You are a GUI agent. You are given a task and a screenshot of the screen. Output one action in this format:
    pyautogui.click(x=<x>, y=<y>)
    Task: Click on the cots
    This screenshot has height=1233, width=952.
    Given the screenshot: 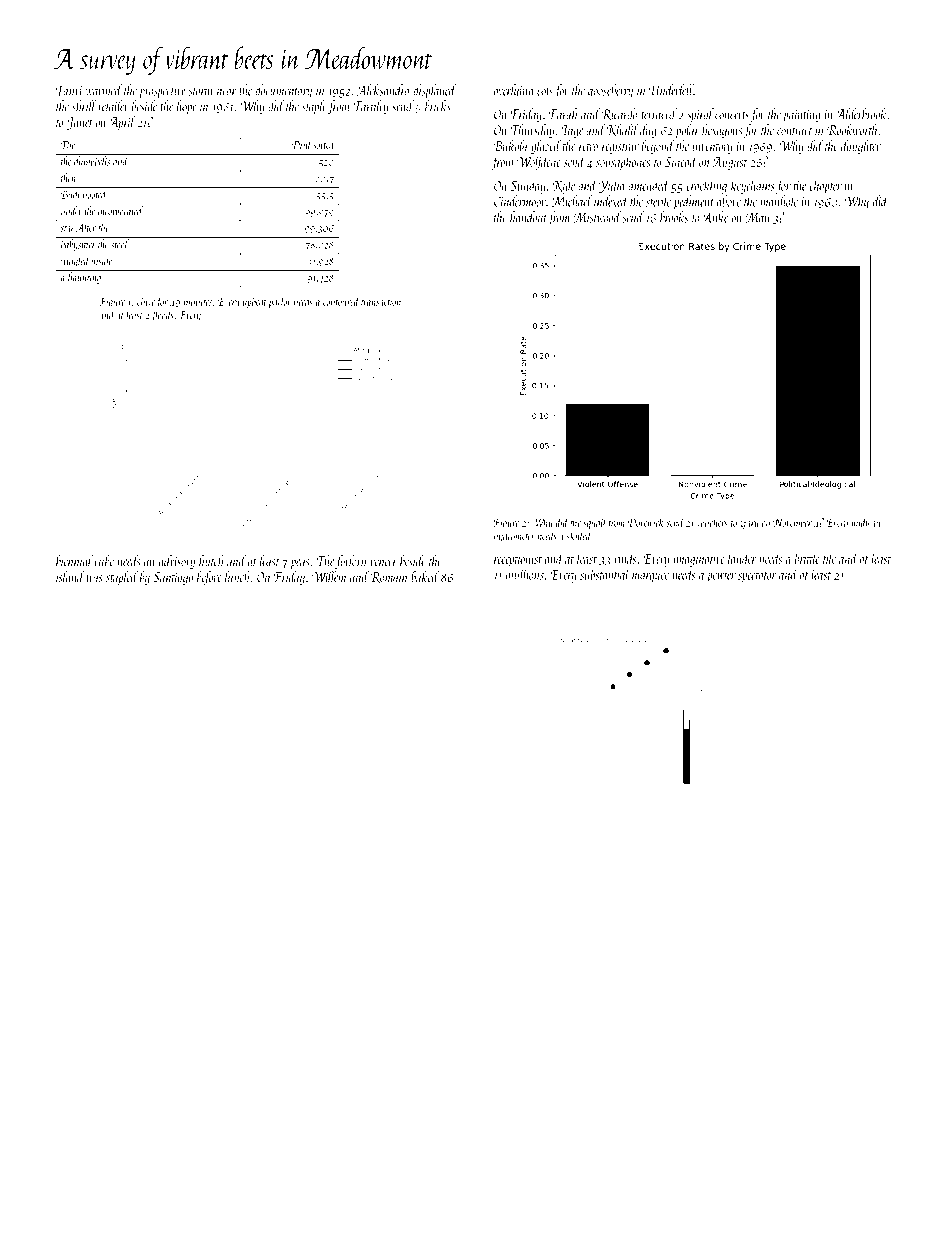 What is the action you would take?
    pyautogui.click(x=545, y=92)
